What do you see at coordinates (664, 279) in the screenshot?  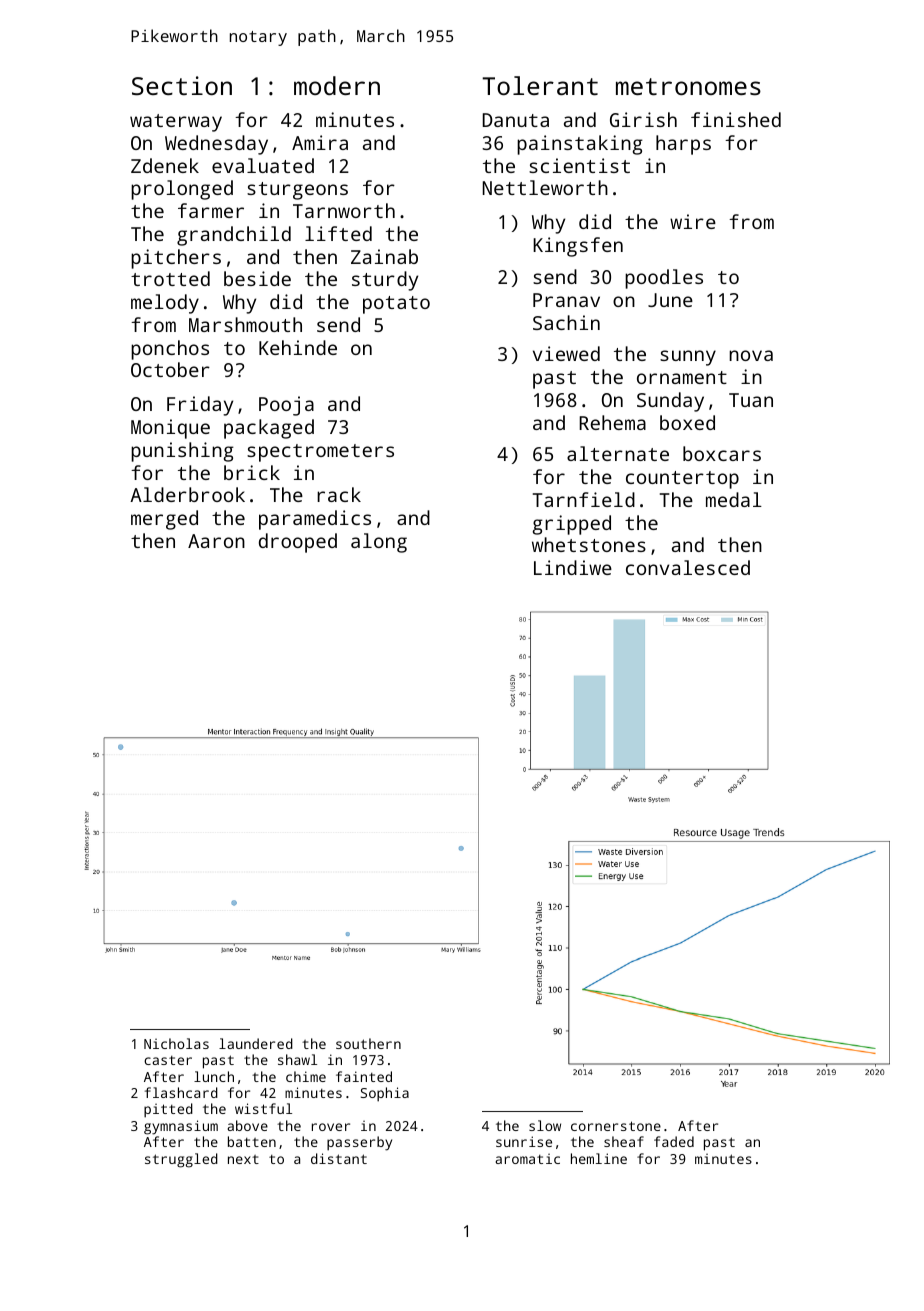 I see `poodles` at bounding box center [664, 279].
